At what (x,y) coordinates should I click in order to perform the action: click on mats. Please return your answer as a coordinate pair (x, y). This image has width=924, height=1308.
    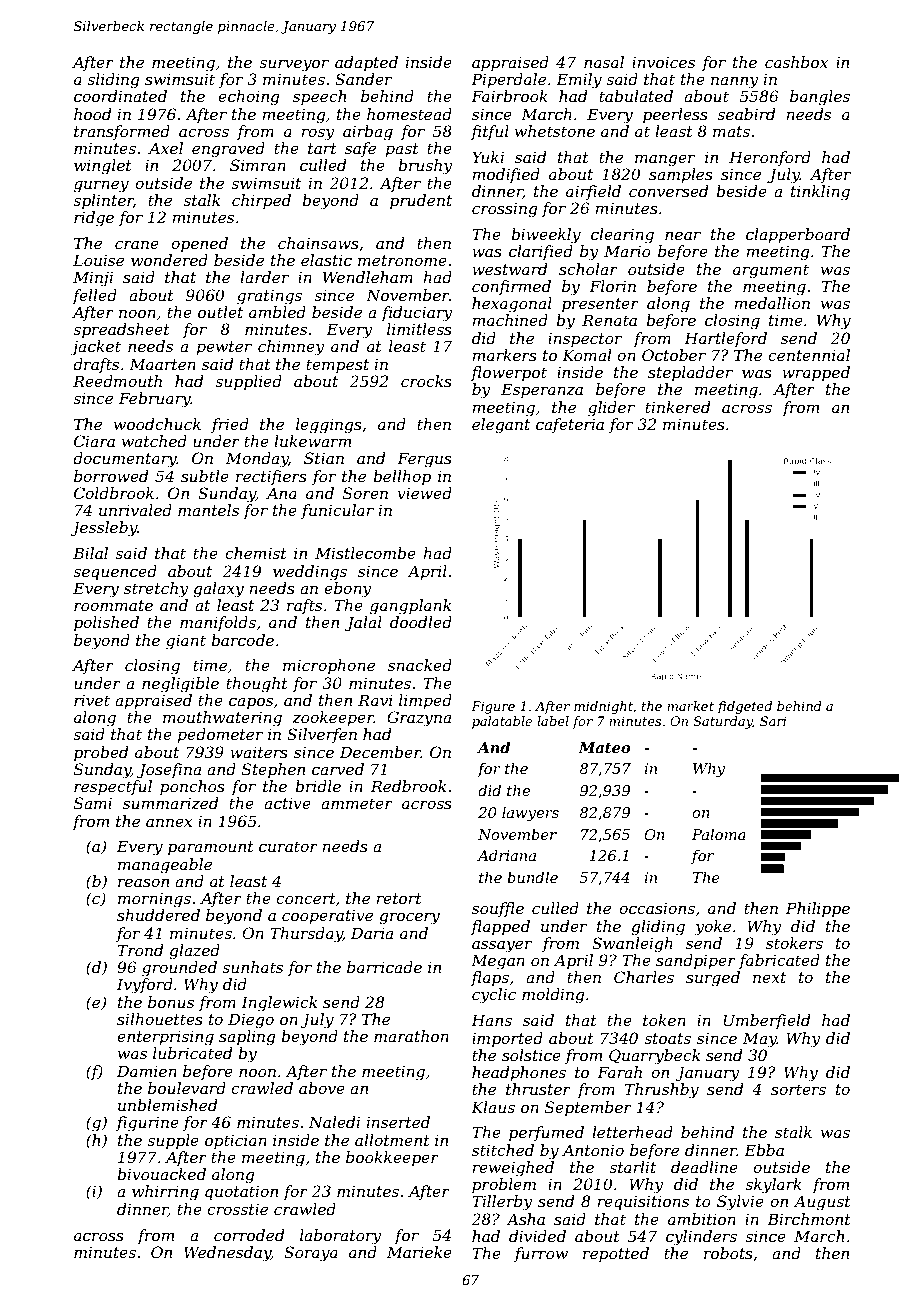
    Looking at the image, I should click on (731, 131).
